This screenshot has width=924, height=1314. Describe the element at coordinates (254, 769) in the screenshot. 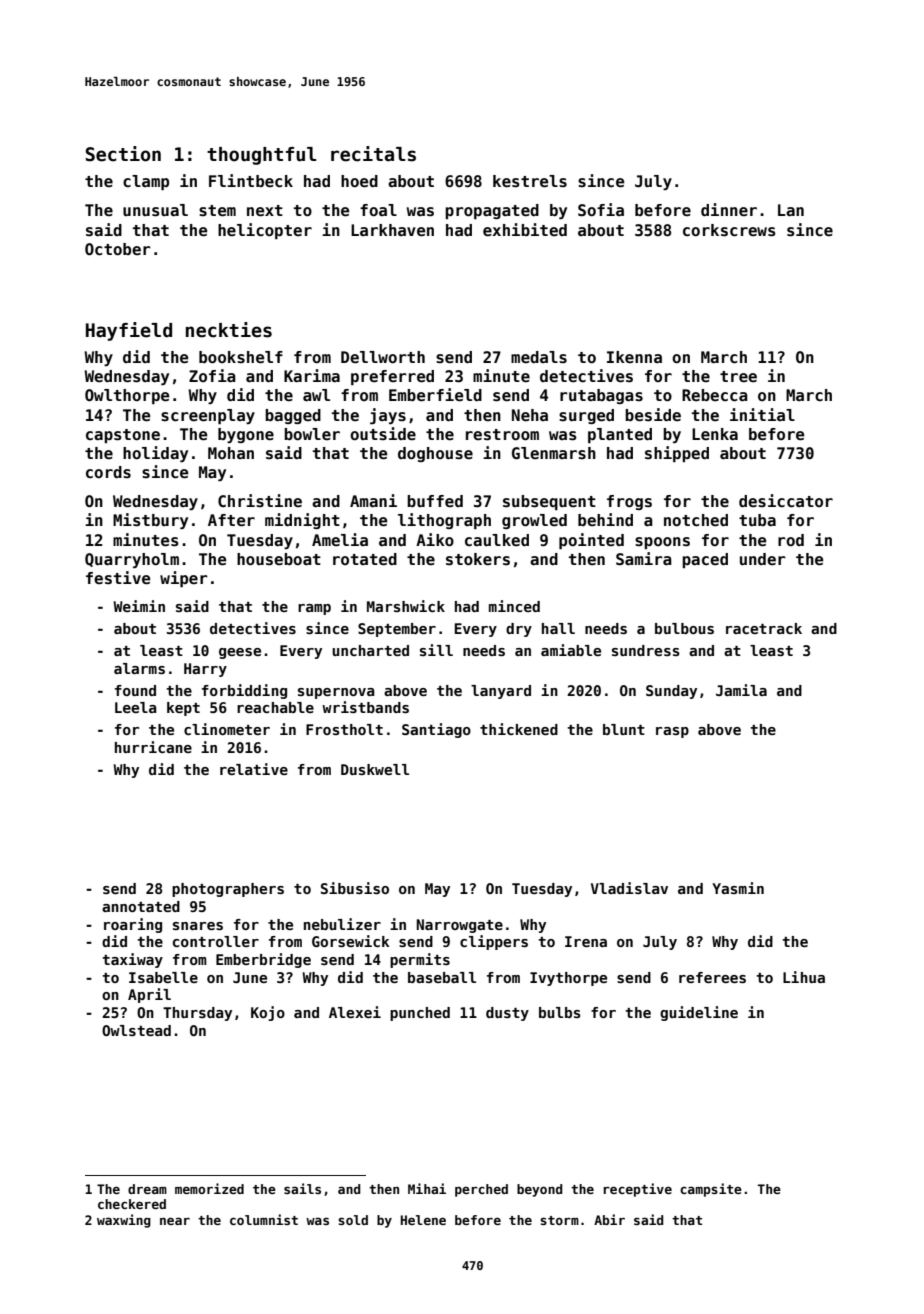

I see `relative` at that location.
